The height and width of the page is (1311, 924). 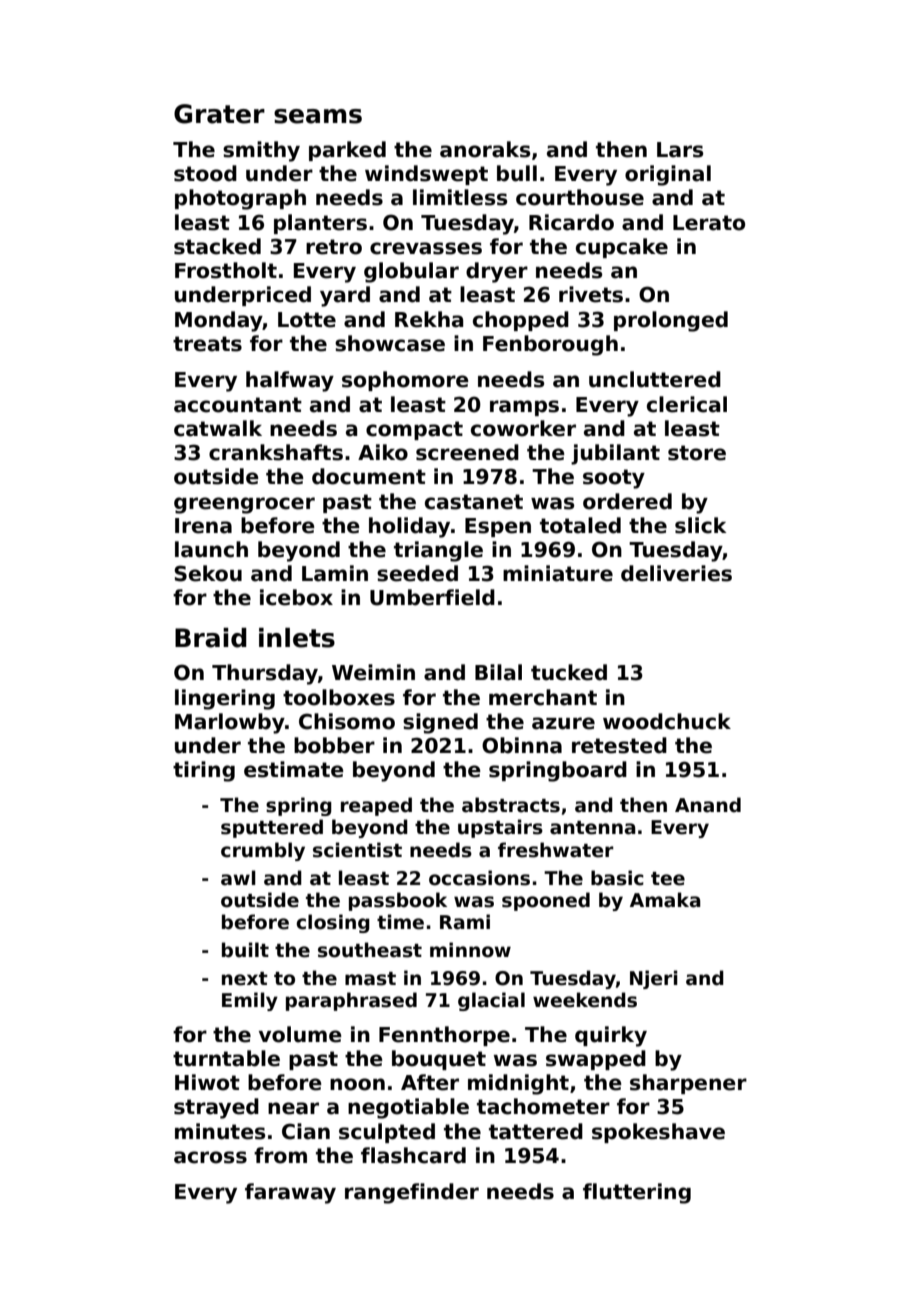 What do you see at coordinates (556, 850) in the page?
I see `freshwater` at bounding box center [556, 850].
